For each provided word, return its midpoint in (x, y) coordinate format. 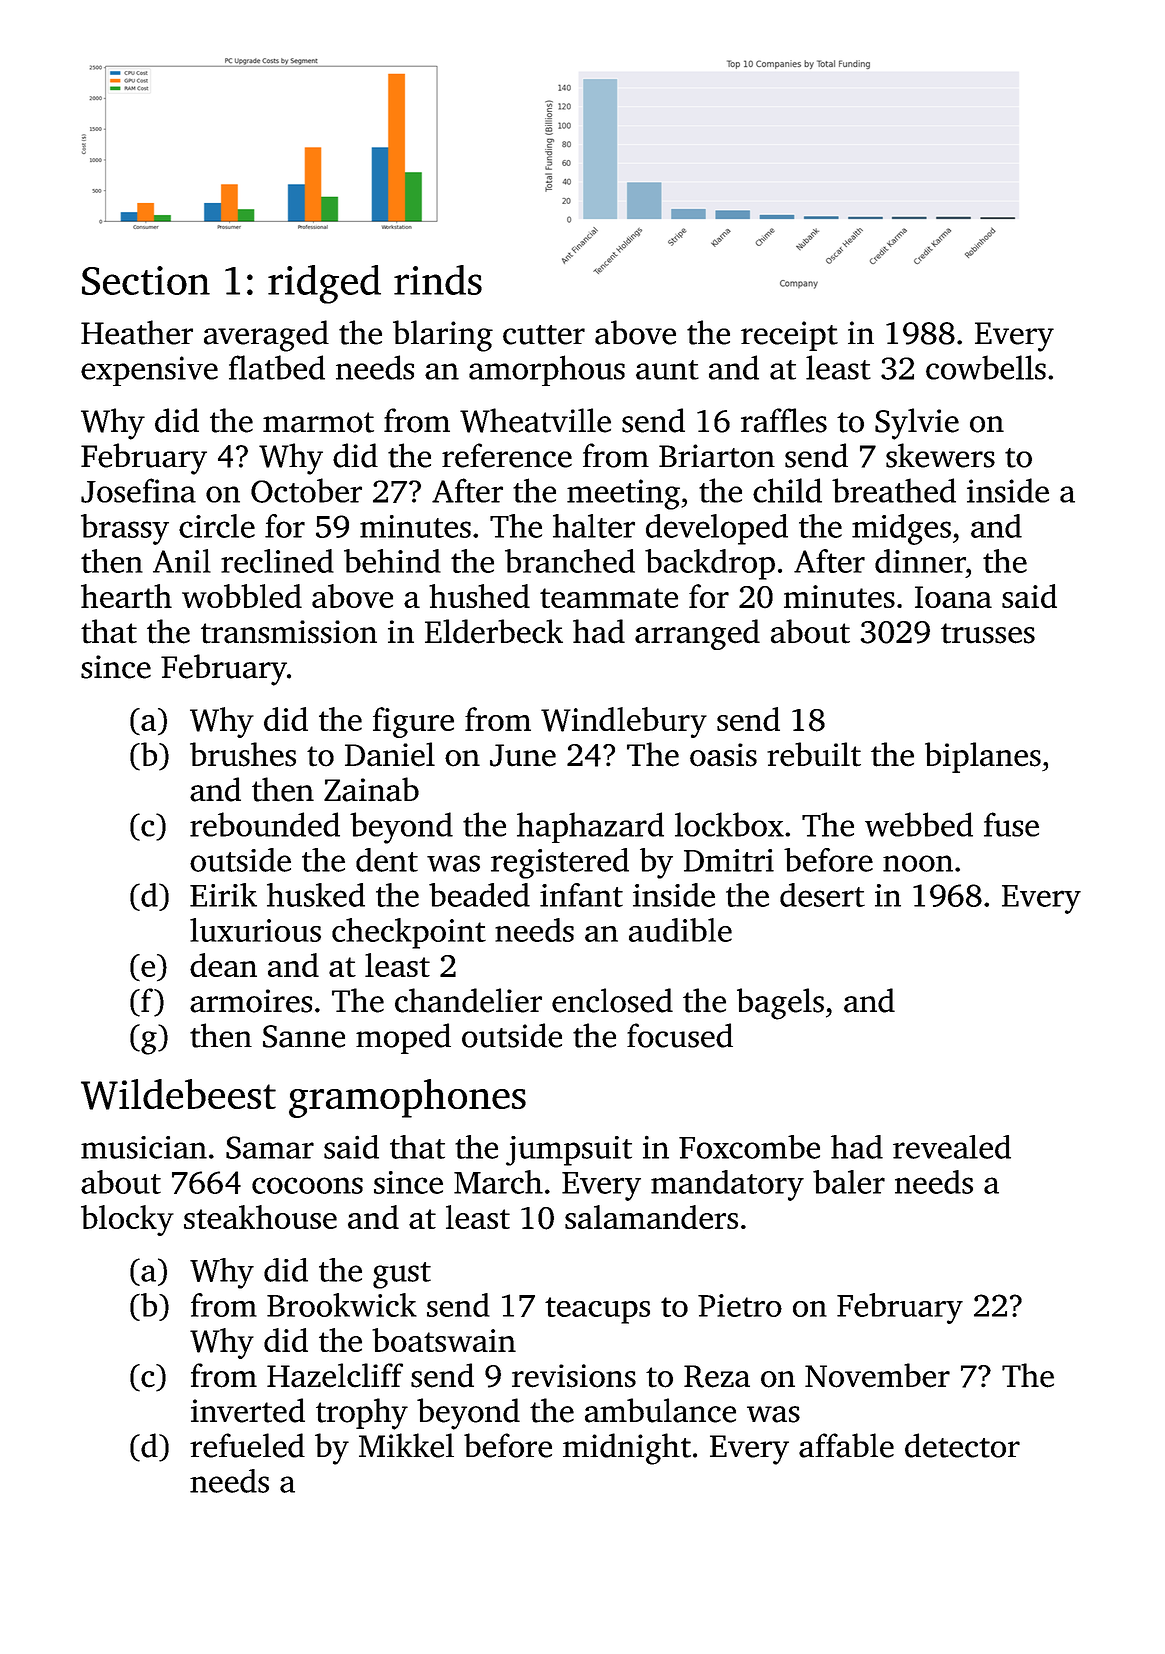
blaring (443, 336)
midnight (627, 1449)
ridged (324, 284)
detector (962, 1445)
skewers (940, 455)
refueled (247, 1445)
